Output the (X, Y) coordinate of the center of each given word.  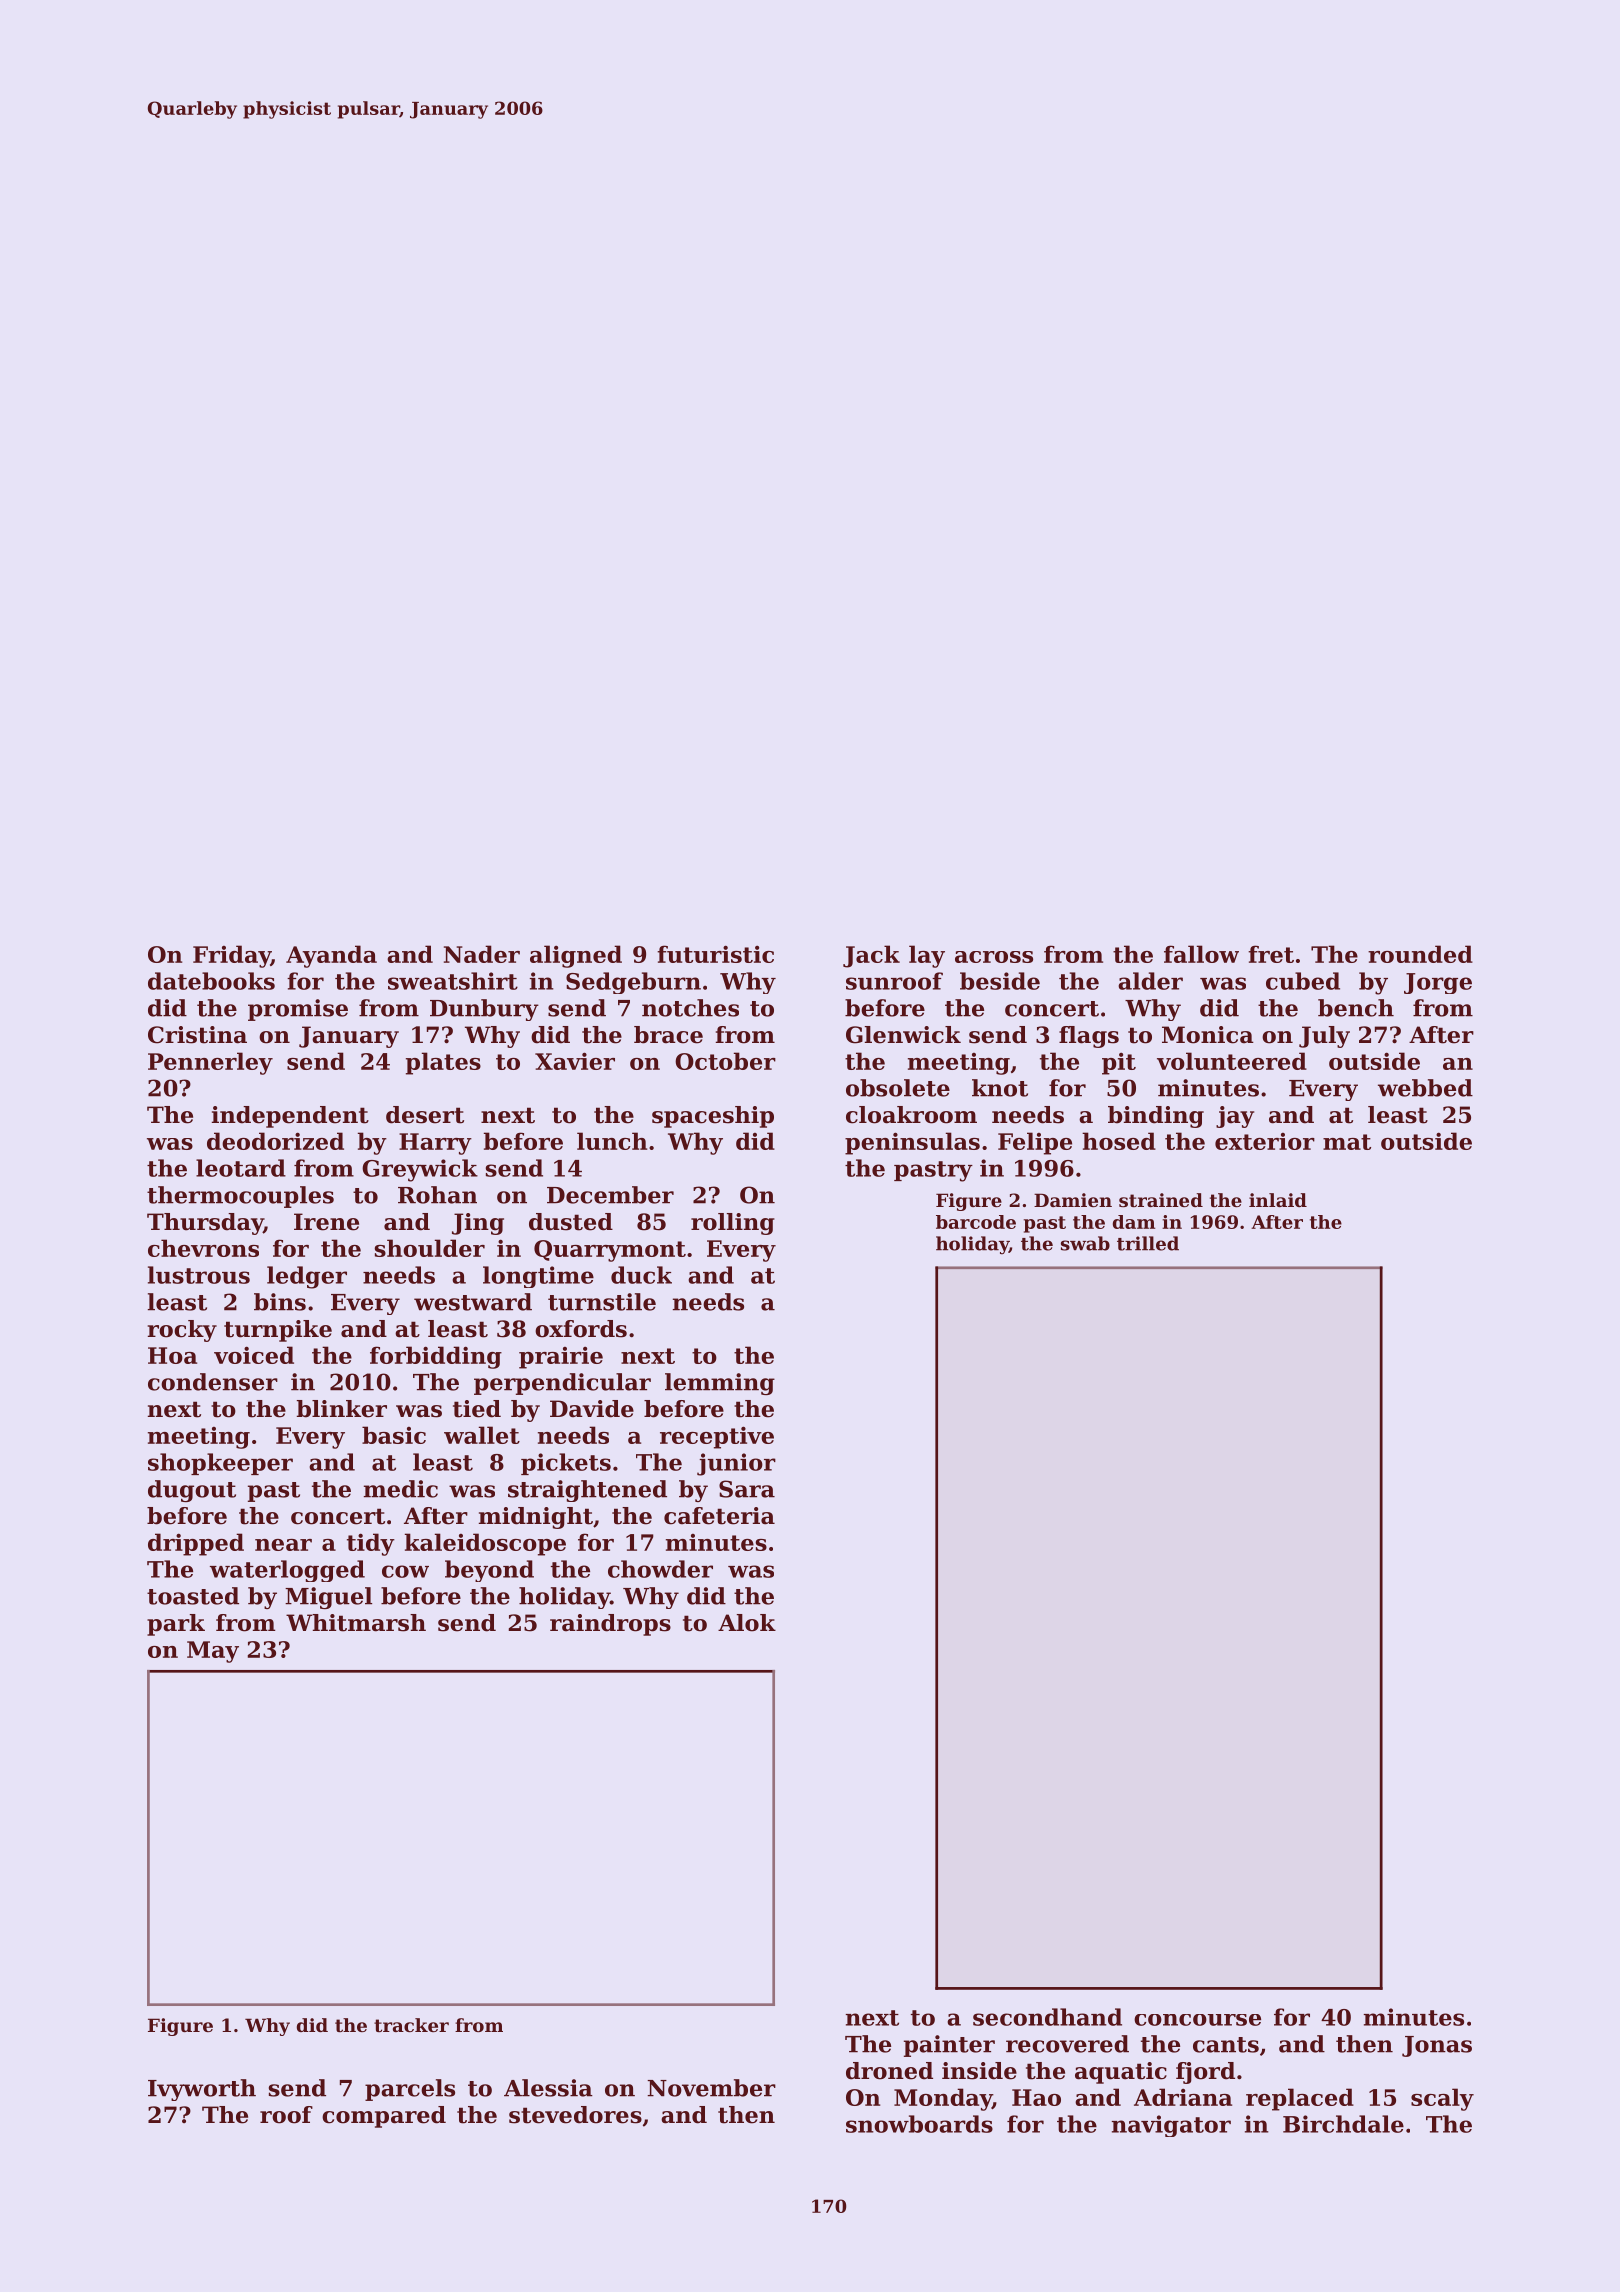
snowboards (919, 2124)
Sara (747, 1489)
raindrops (610, 1625)
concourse (1197, 2020)
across (994, 957)
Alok (747, 1623)
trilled (1148, 1243)
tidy (371, 1544)
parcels (410, 2090)
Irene (326, 1222)
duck (641, 1275)
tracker (411, 2025)
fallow (1201, 954)
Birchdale (1343, 2124)
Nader (482, 954)
